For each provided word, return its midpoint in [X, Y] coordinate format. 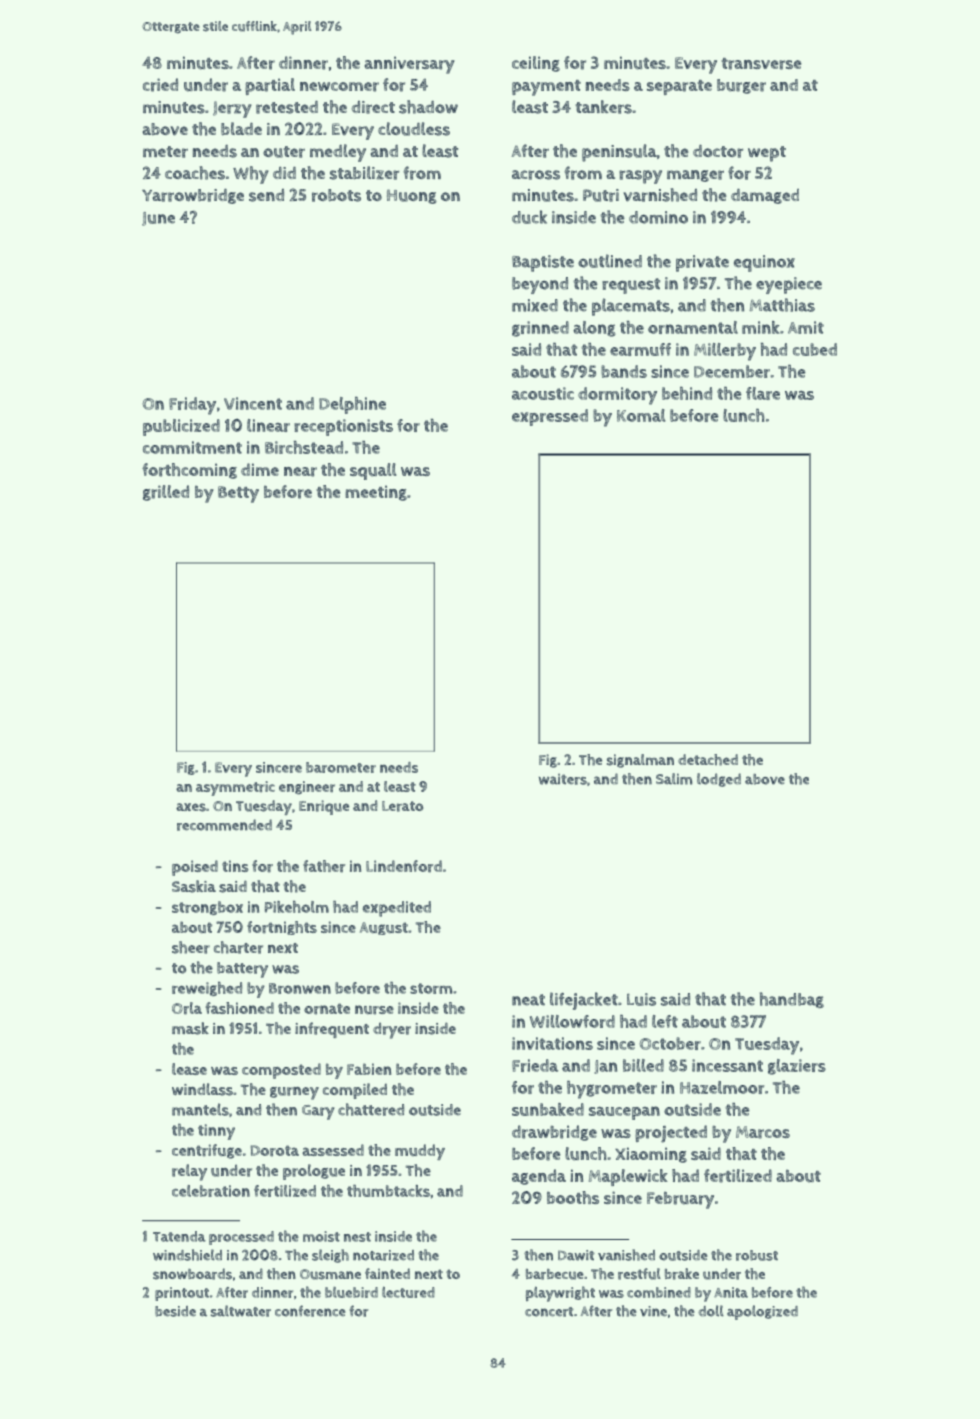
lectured [408, 1292]
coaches [195, 173]
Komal [641, 415]
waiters [563, 779]
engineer [307, 787]
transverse [761, 64]
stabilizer [364, 173]
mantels [200, 1109]
